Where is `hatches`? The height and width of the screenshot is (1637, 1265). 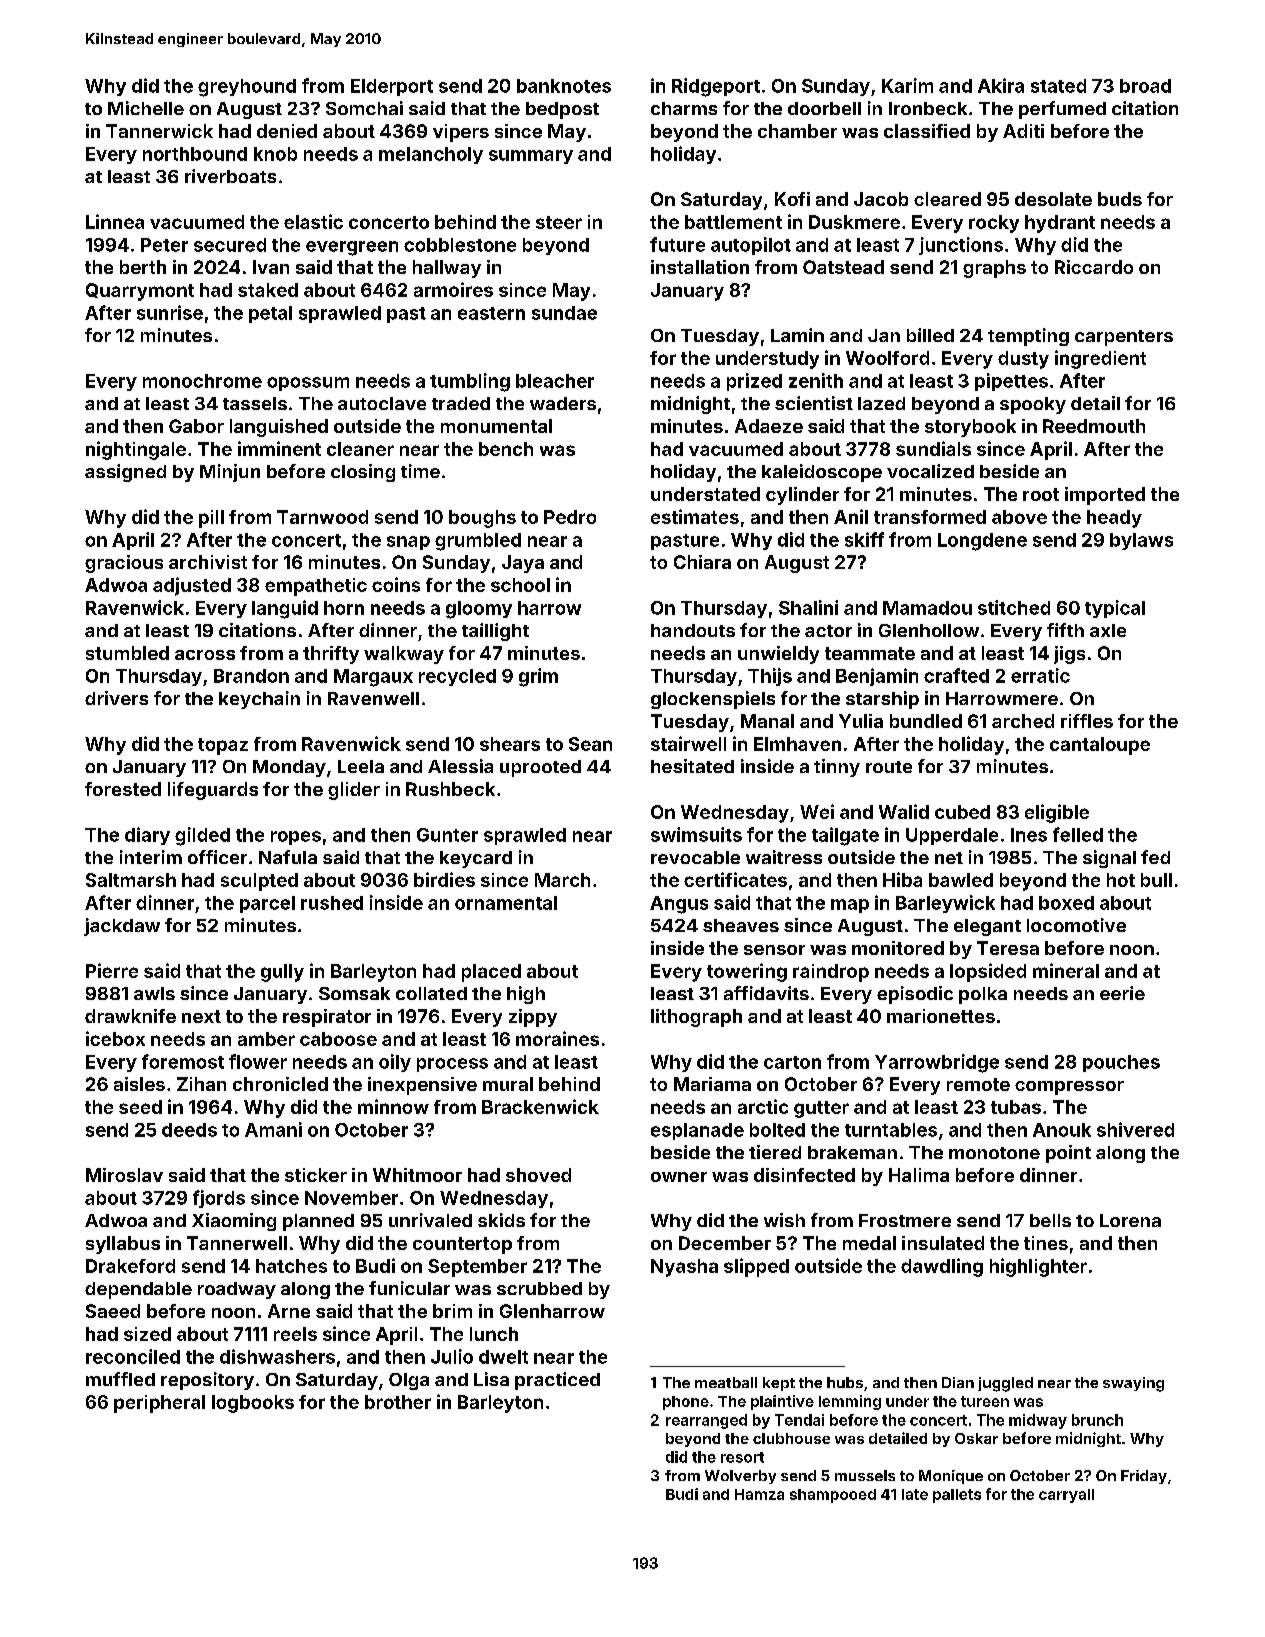 hatches is located at coordinates (291, 1266).
